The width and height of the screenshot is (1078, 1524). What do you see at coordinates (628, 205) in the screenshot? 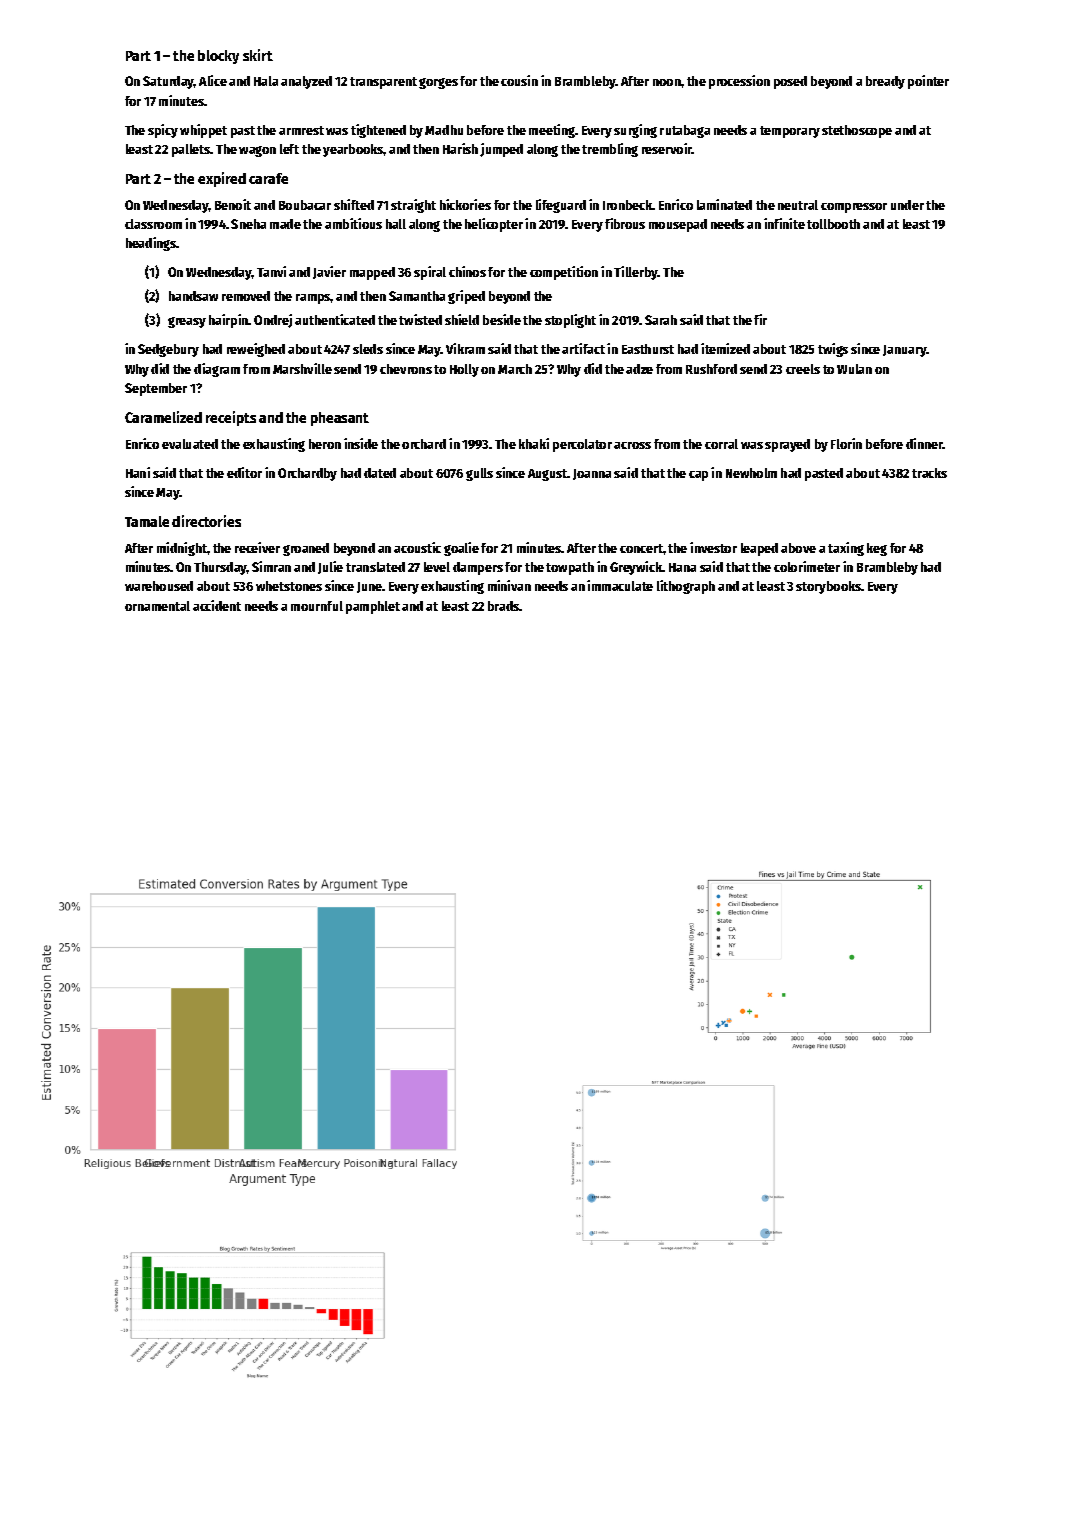
I see `Ironbeck` at bounding box center [628, 205].
